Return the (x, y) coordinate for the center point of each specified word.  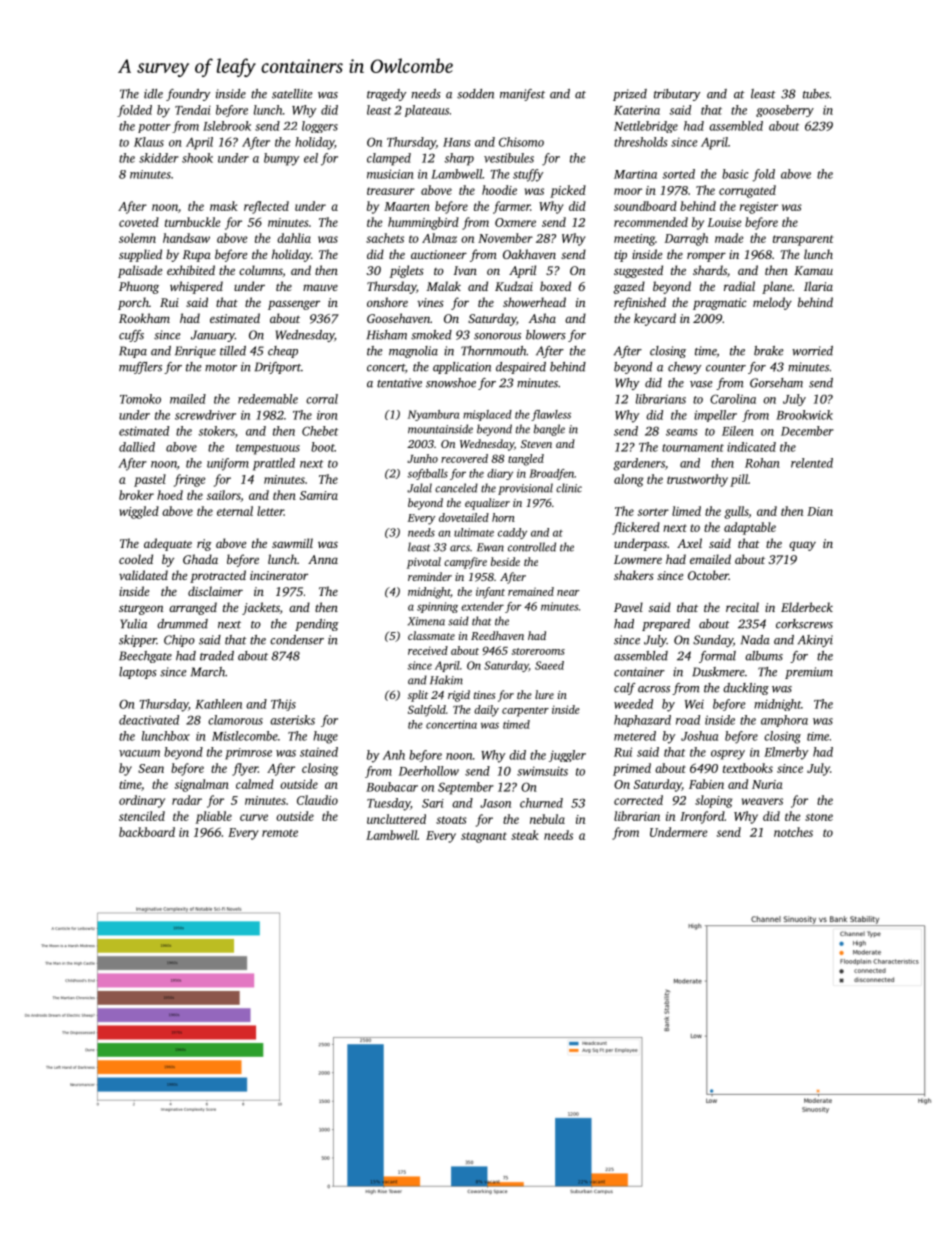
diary (500, 474)
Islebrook (227, 126)
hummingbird (423, 223)
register (759, 208)
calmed (255, 784)
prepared (666, 625)
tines (484, 695)
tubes (816, 94)
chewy (684, 368)
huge (325, 737)
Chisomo (521, 142)
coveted (139, 222)
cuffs (131, 336)
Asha (542, 318)
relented (812, 463)
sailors (224, 496)
